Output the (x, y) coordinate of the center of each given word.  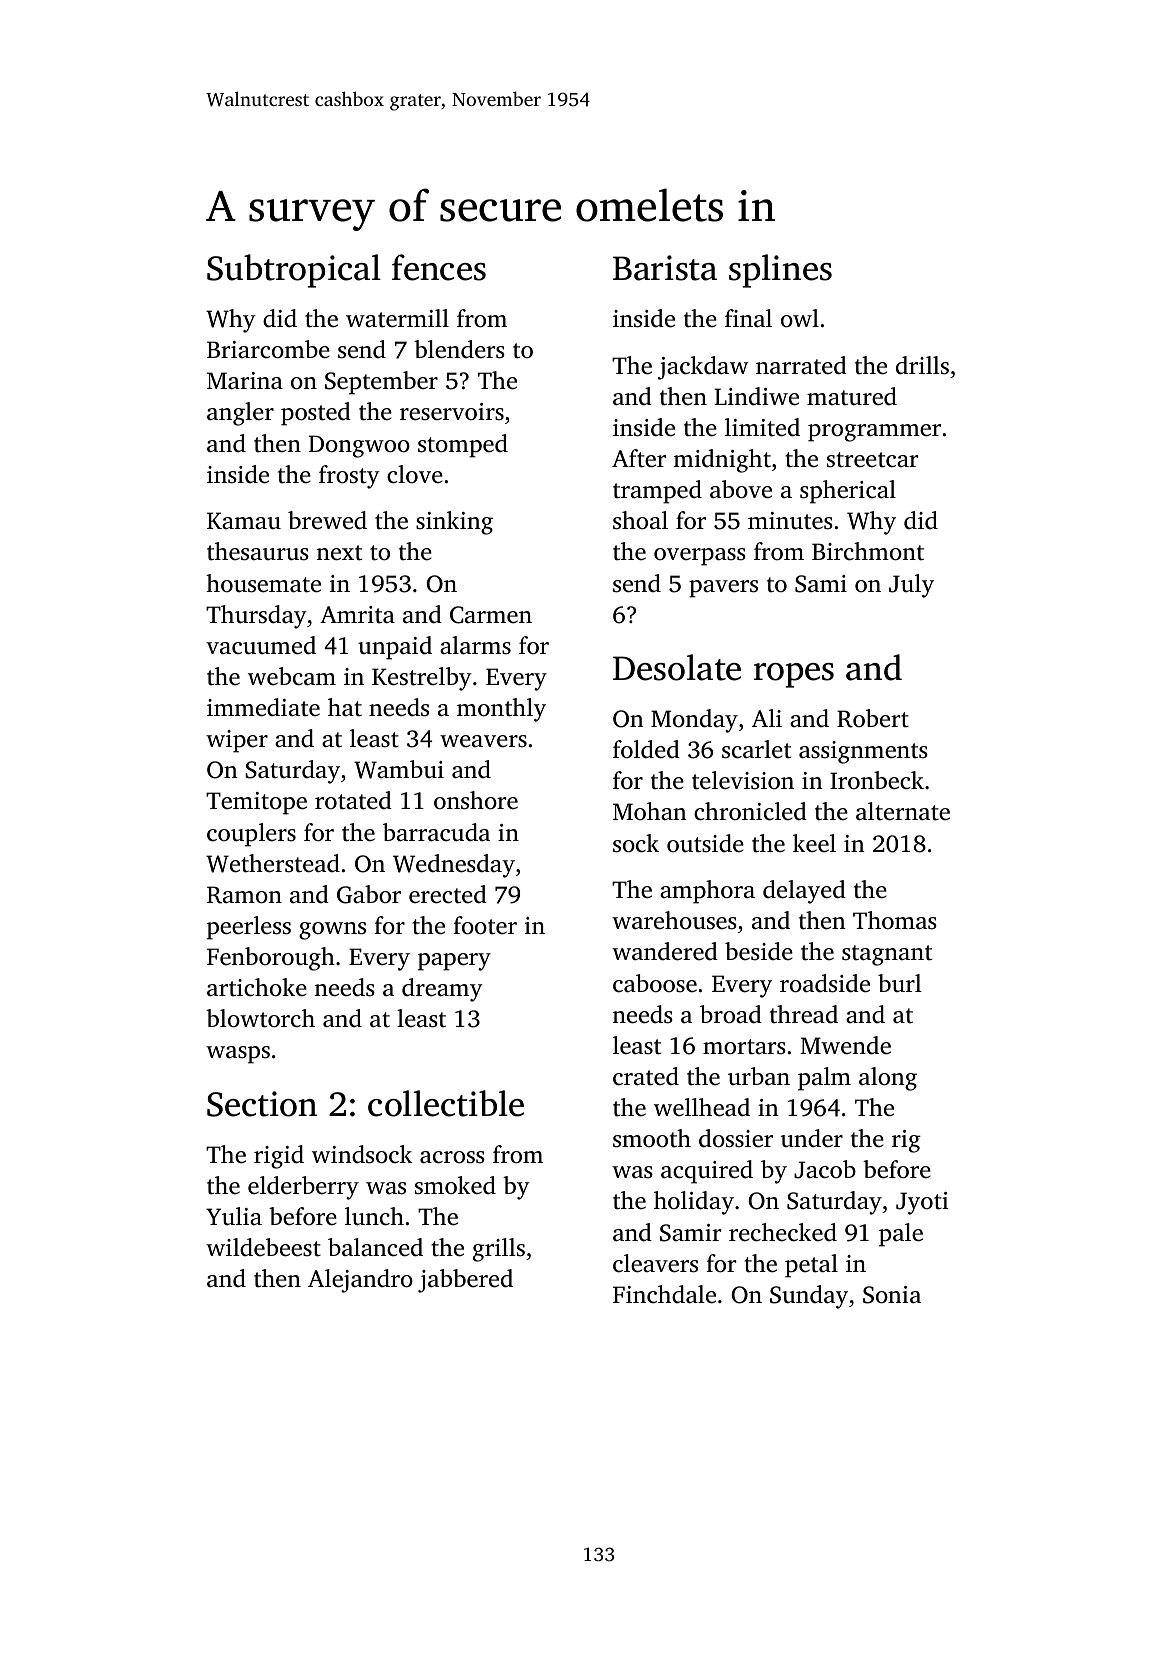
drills (922, 365)
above (741, 489)
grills (499, 1250)
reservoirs (452, 412)
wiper (237, 741)
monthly (501, 710)
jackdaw (703, 368)
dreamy (442, 990)
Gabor (369, 894)
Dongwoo (359, 446)
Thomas (895, 920)
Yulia (234, 1216)
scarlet (756, 749)
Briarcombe (268, 349)
